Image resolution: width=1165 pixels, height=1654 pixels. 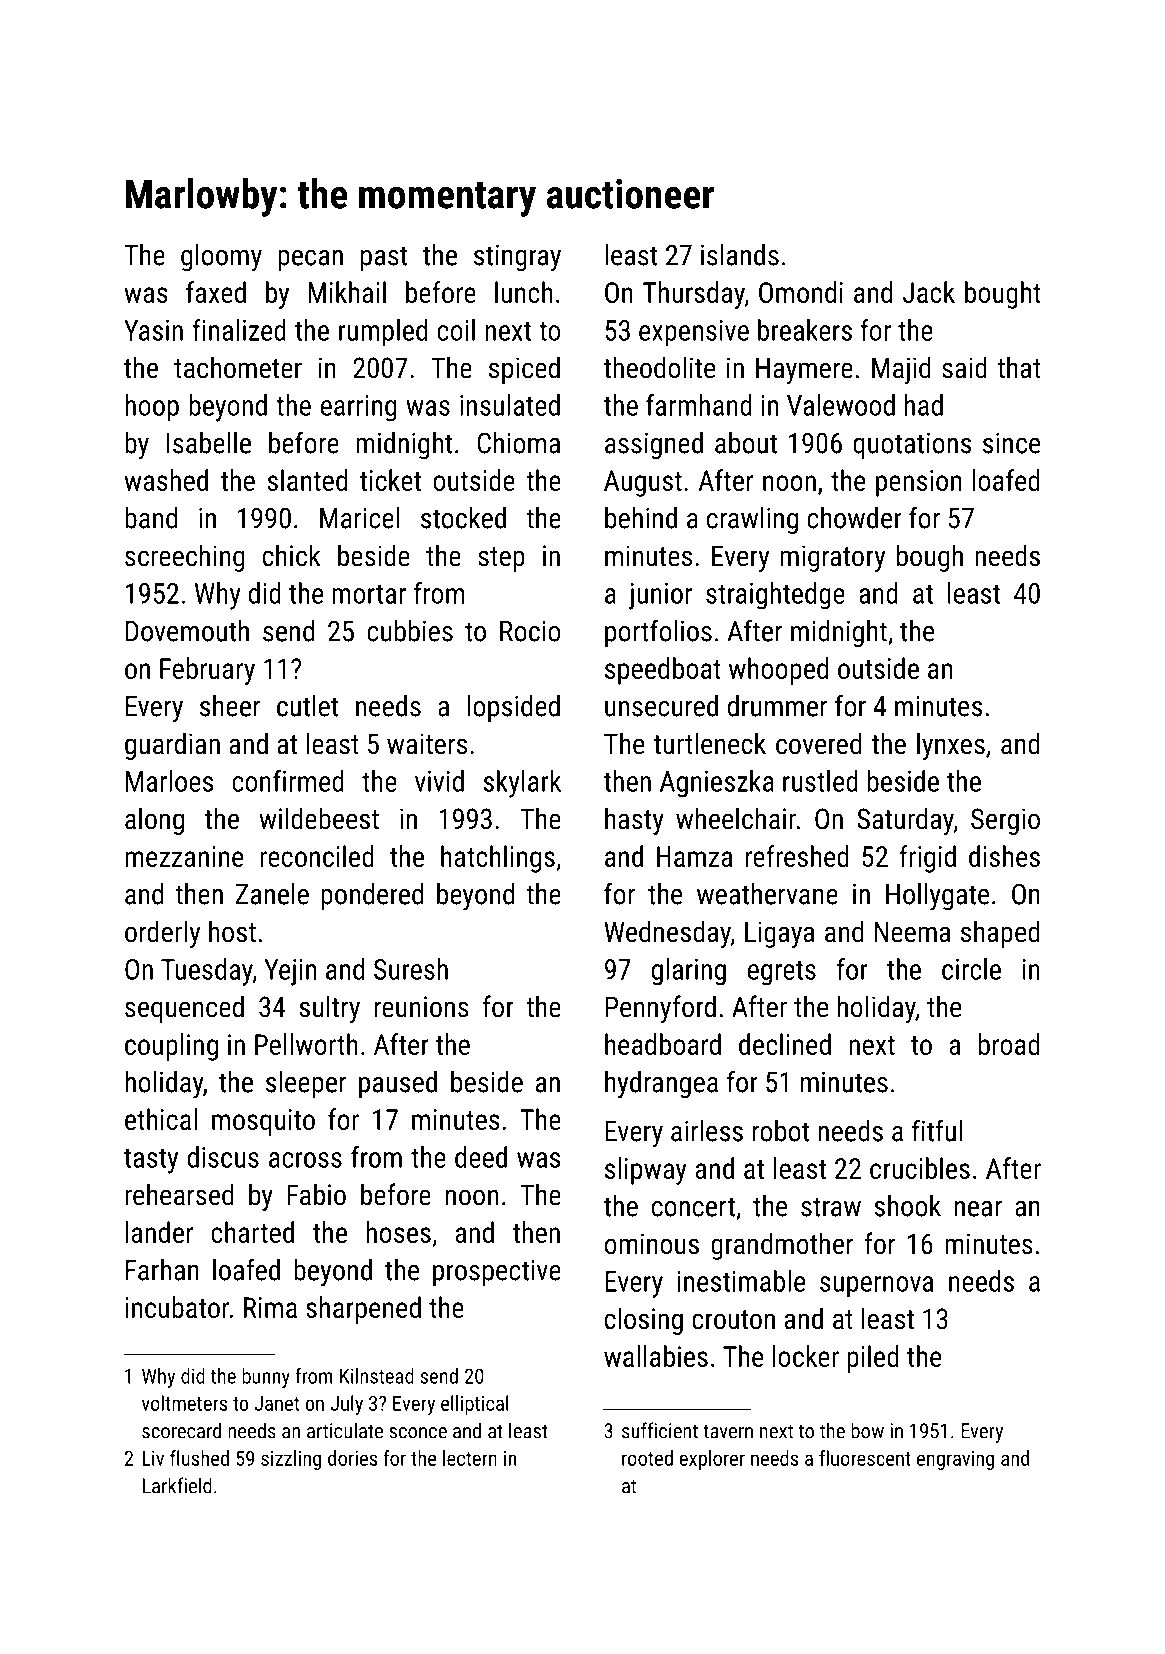 What do you see at coordinates (221, 258) in the screenshot?
I see `gloomy` at bounding box center [221, 258].
